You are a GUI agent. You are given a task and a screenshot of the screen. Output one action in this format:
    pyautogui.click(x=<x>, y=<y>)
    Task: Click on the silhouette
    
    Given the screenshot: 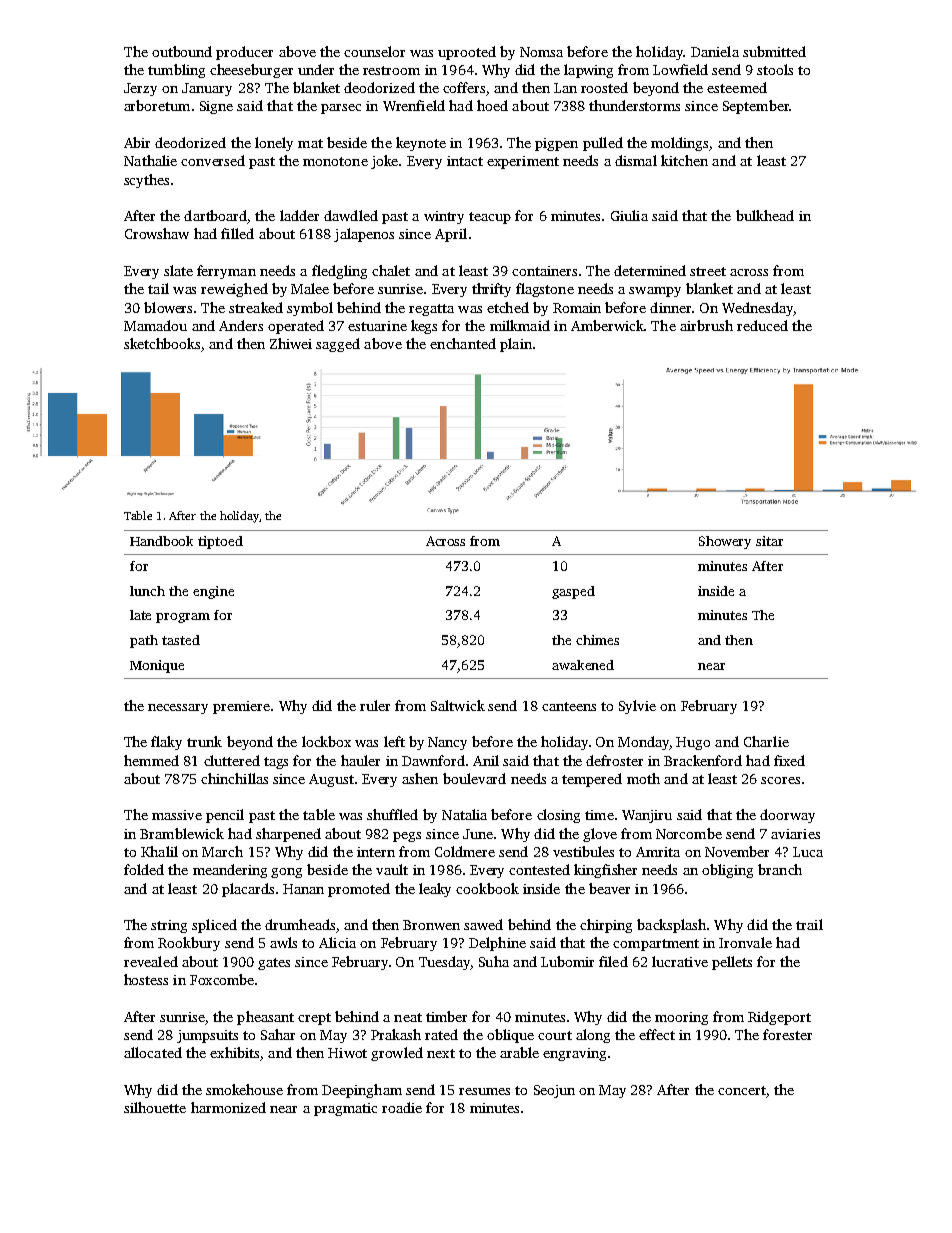 What is the action you would take?
    pyautogui.click(x=155, y=1107)
